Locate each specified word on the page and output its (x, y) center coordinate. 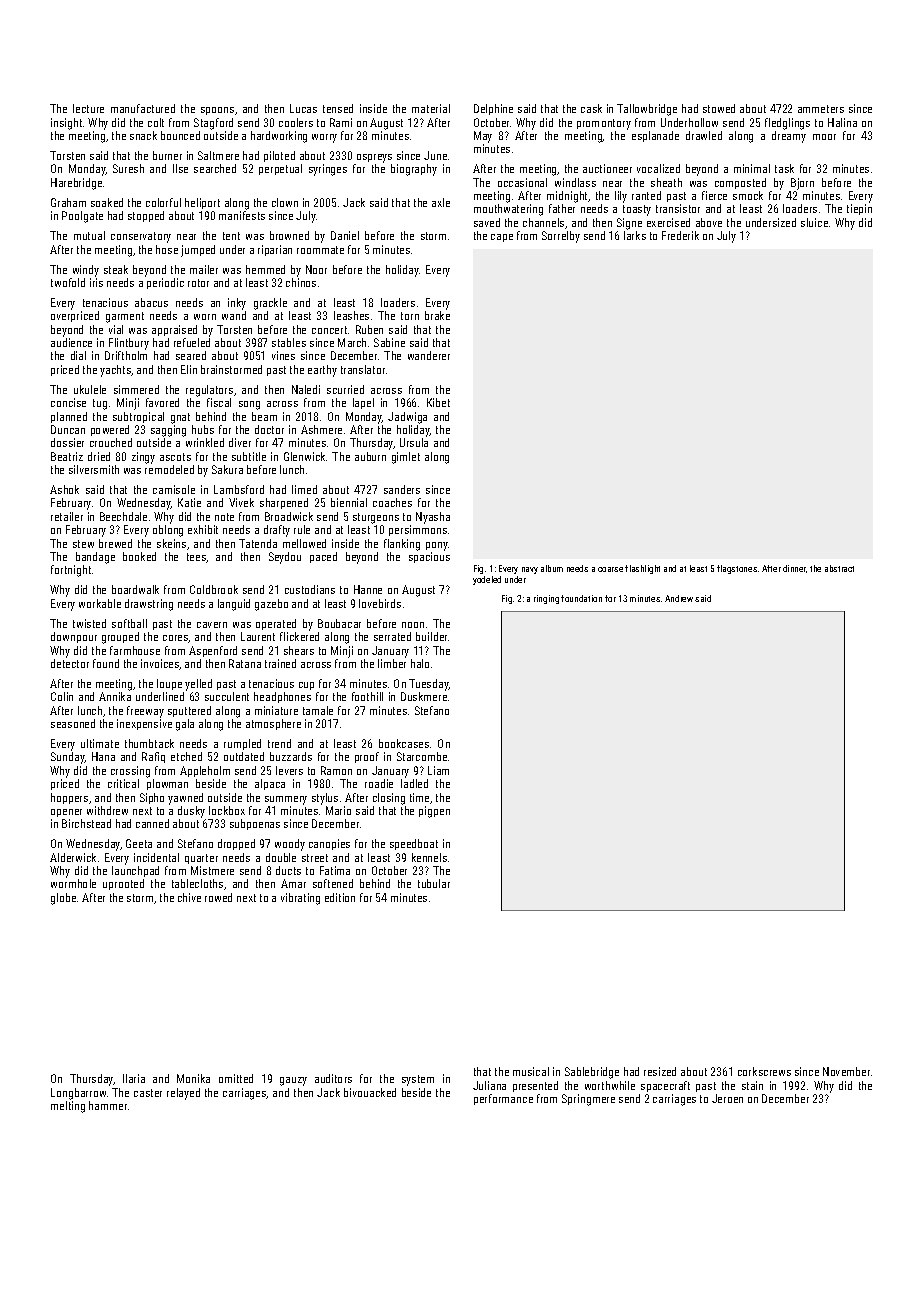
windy (86, 271)
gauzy (293, 1081)
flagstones (737, 569)
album (552, 568)
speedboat (414, 844)
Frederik (680, 235)
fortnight (71, 571)
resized (660, 1071)
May (483, 137)
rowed (218, 897)
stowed (719, 108)
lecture (88, 108)
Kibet (438, 402)
